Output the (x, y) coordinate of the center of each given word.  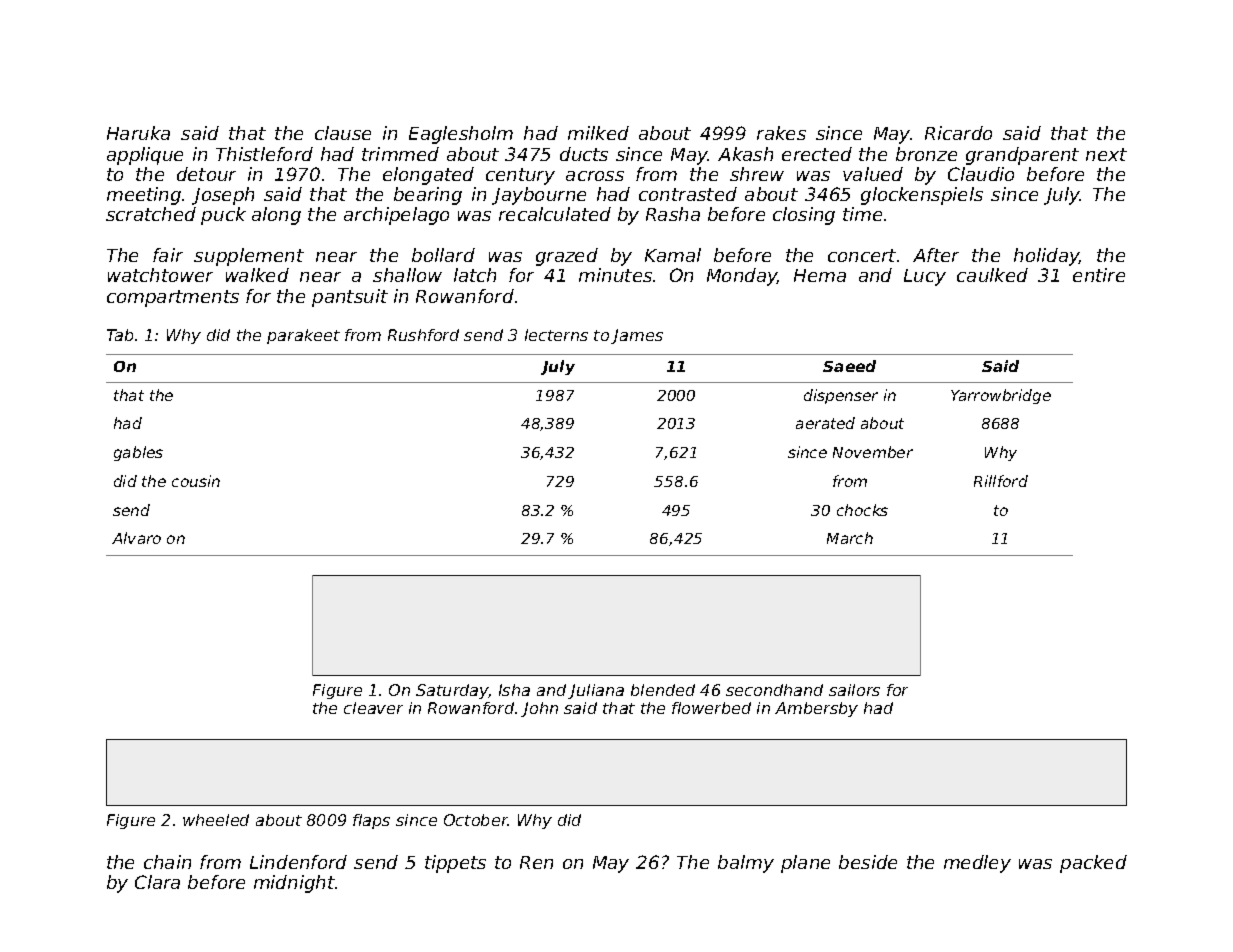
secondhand (774, 690)
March (850, 538)
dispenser (841, 396)
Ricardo (958, 133)
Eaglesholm (461, 135)
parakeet (303, 336)
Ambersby (816, 709)
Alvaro (136, 538)
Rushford (423, 335)
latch (475, 275)
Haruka (138, 133)
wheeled (216, 820)
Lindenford (298, 862)
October (476, 820)
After (936, 255)
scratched (151, 214)
